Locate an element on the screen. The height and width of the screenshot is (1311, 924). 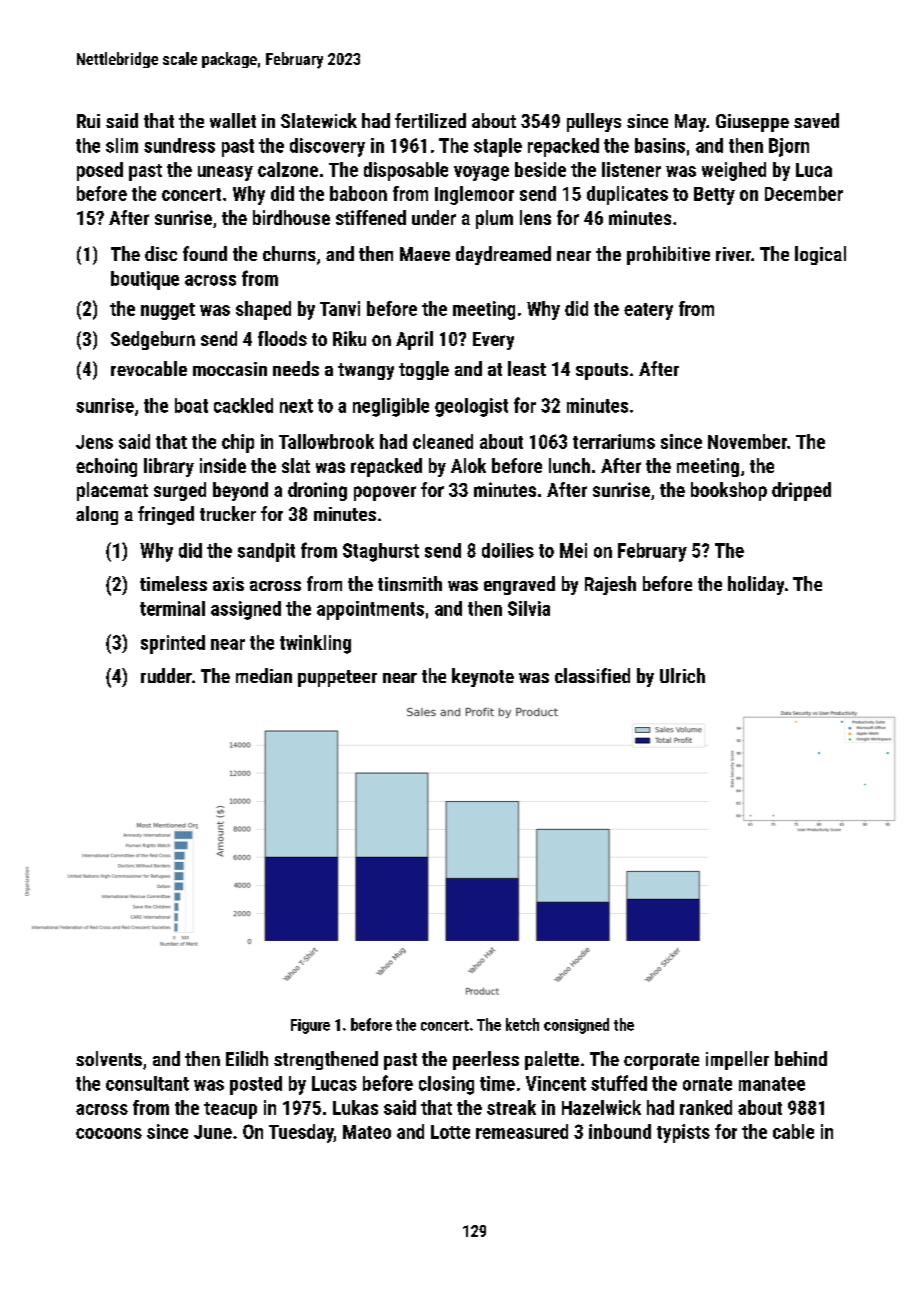
solvents is located at coordinates (109, 1058).
